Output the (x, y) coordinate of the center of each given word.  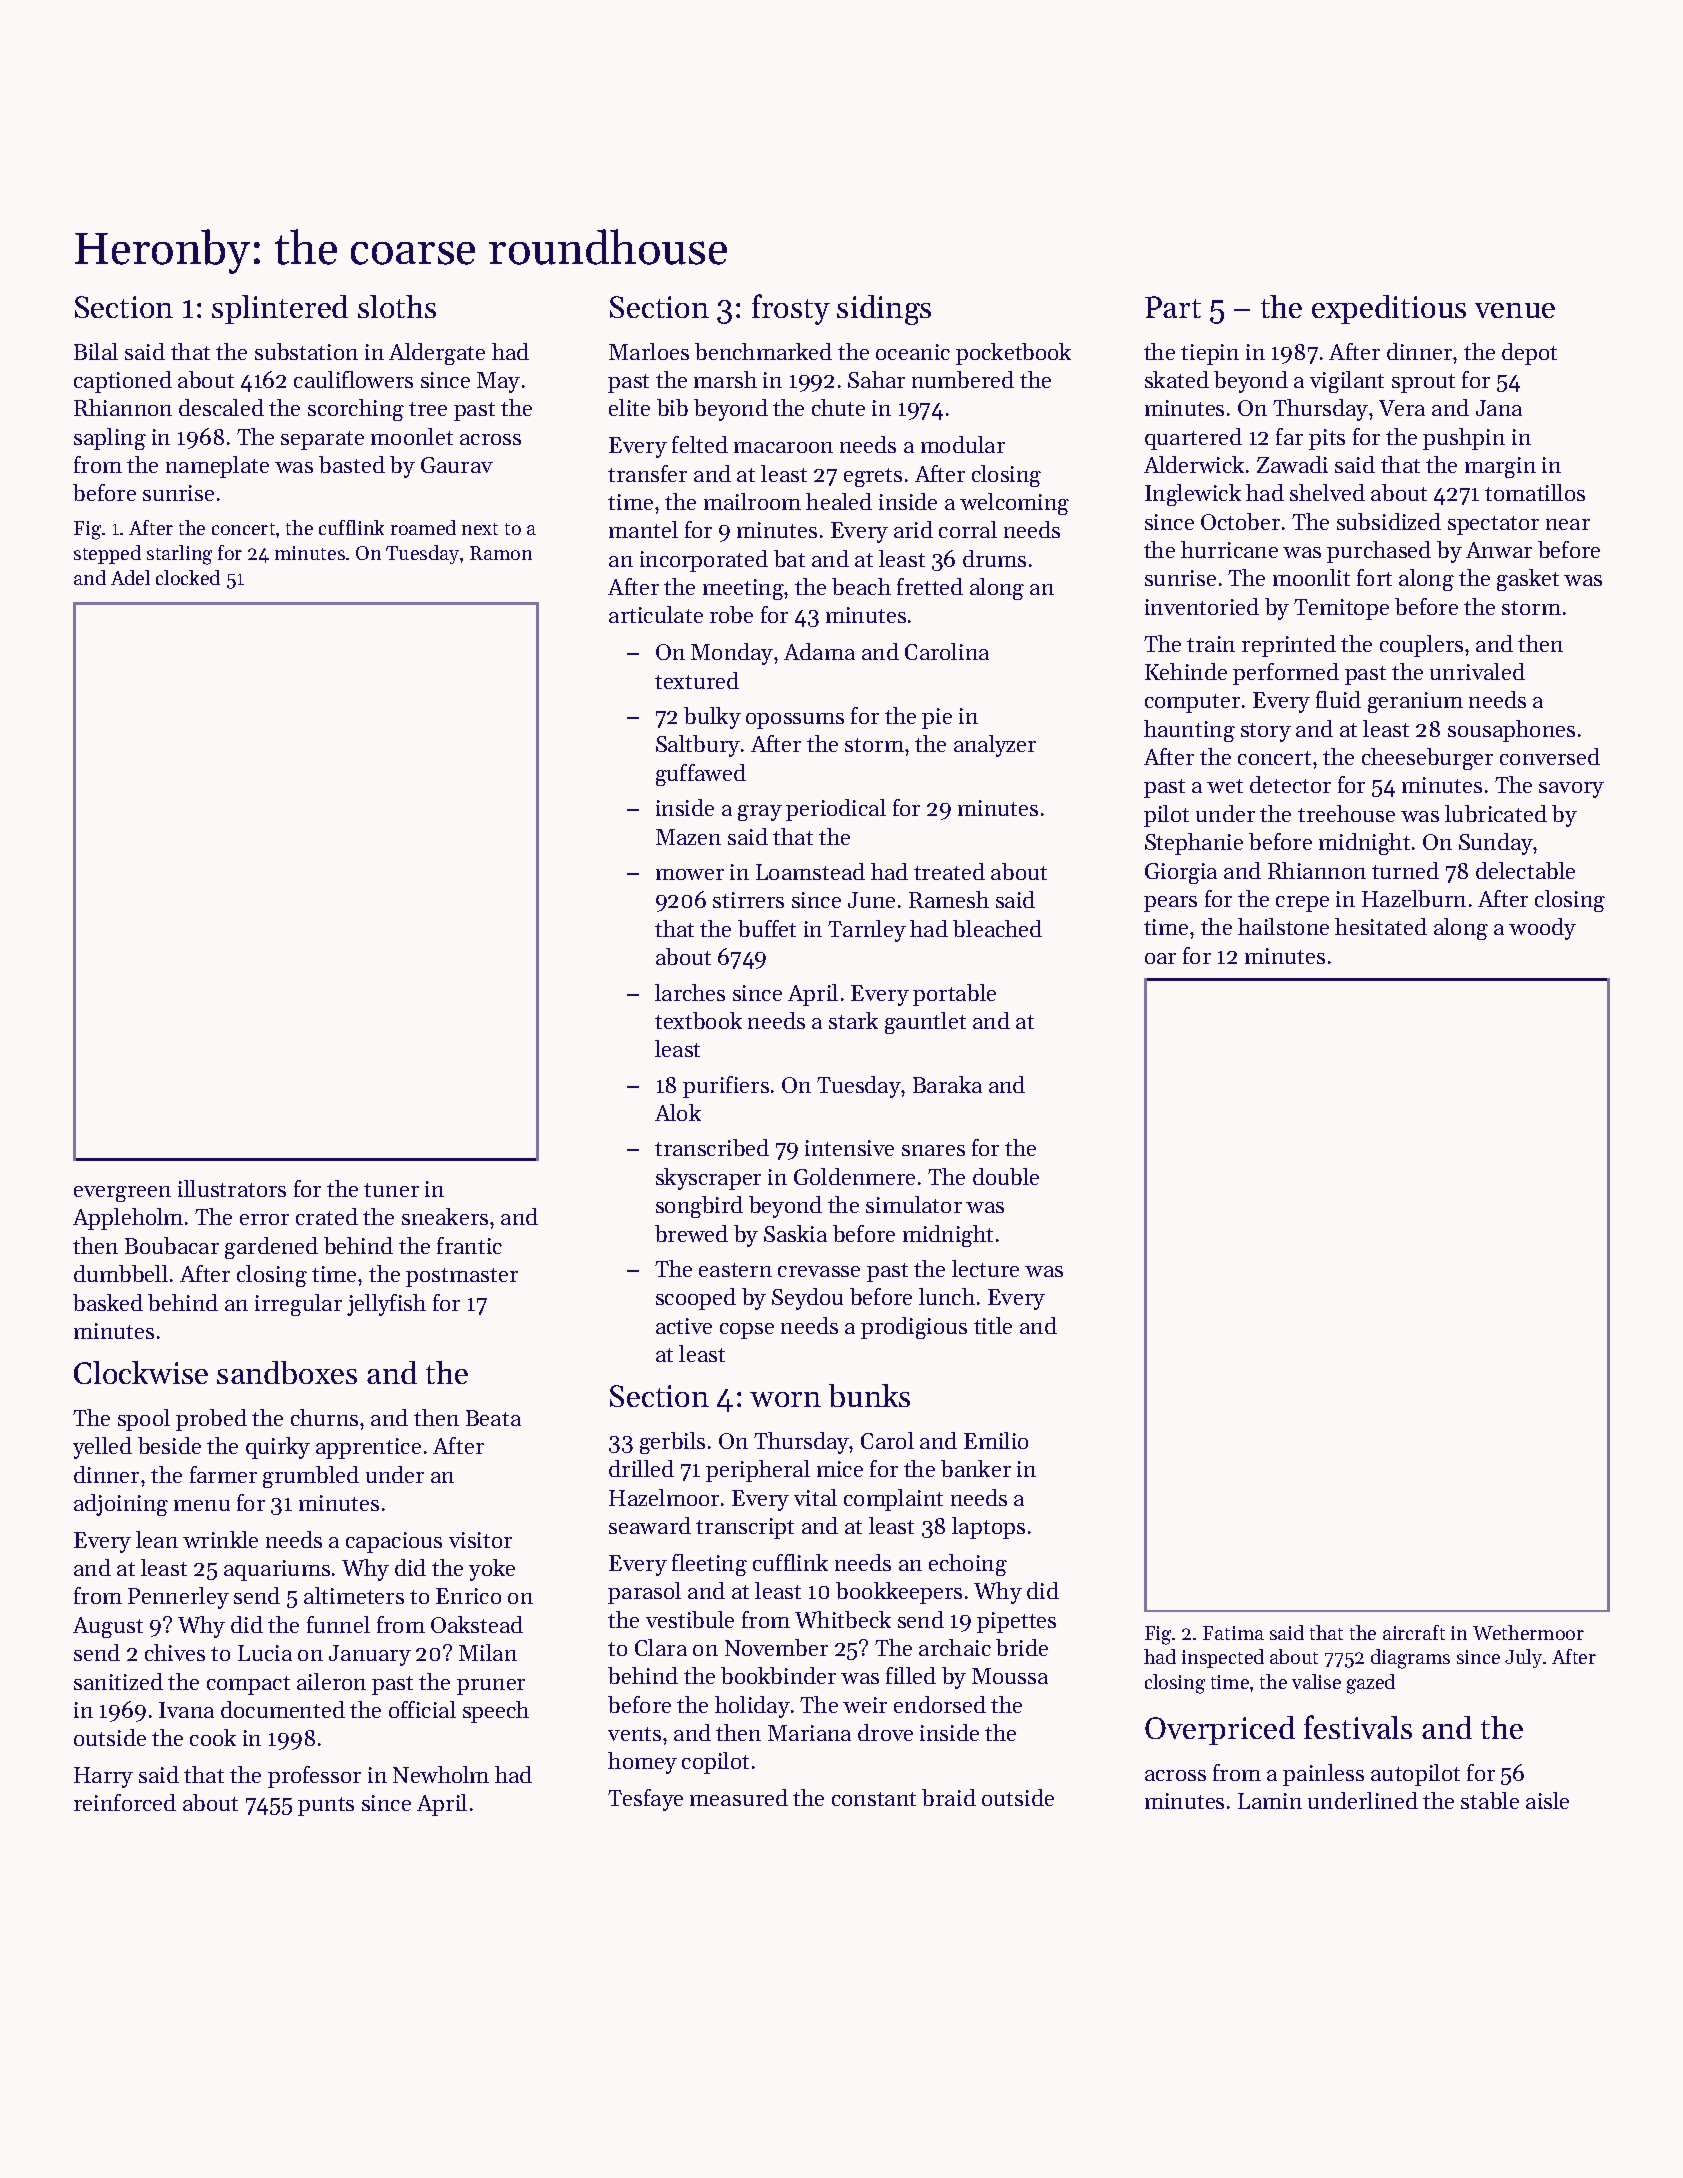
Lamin (1270, 1801)
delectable (1525, 870)
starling (179, 555)
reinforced (125, 1802)
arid (913, 529)
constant (874, 1799)
